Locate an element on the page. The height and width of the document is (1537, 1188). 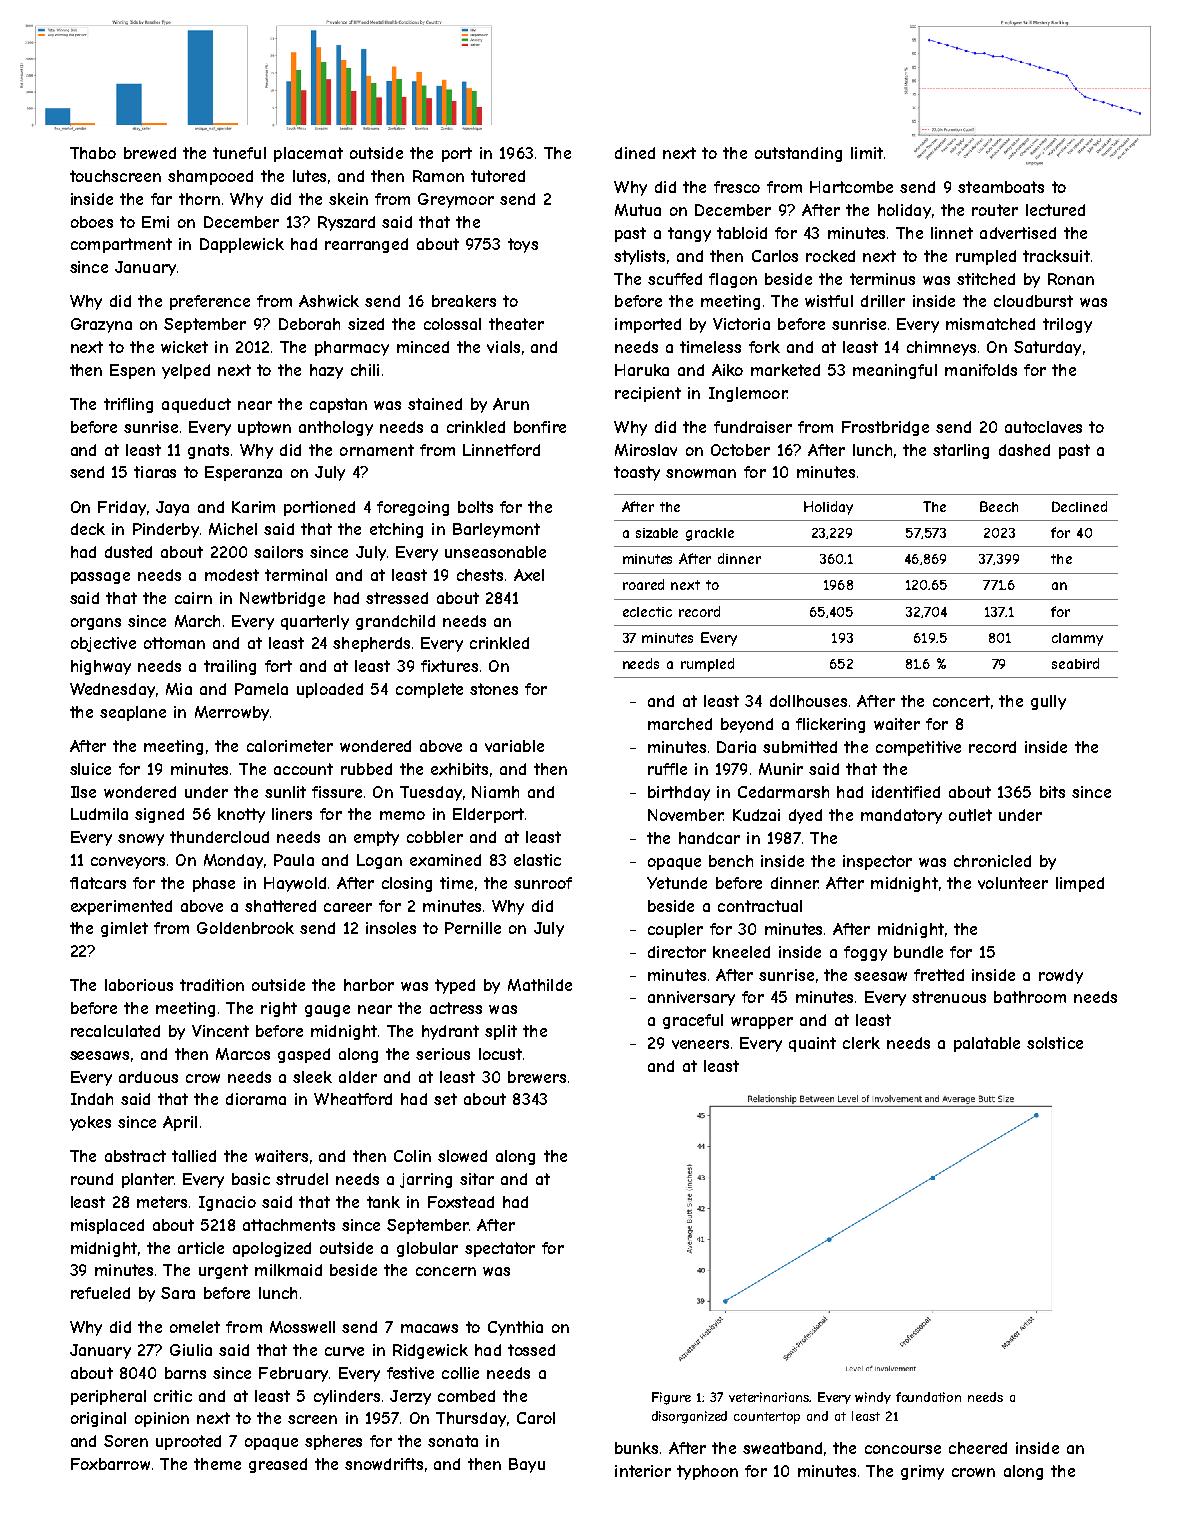
disorganized is located at coordinates (689, 1417).
